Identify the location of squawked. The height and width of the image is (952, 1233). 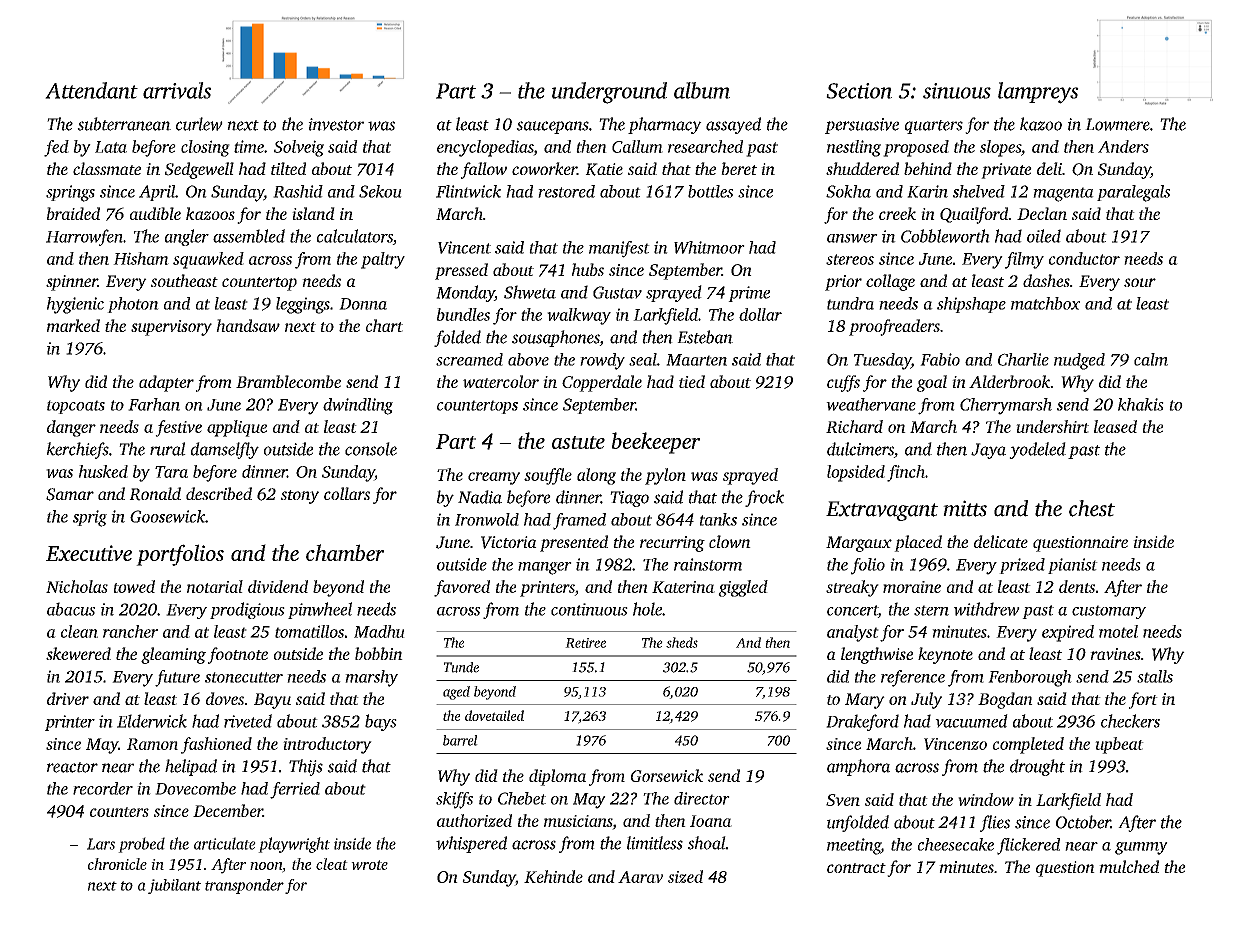
(208, 260).
